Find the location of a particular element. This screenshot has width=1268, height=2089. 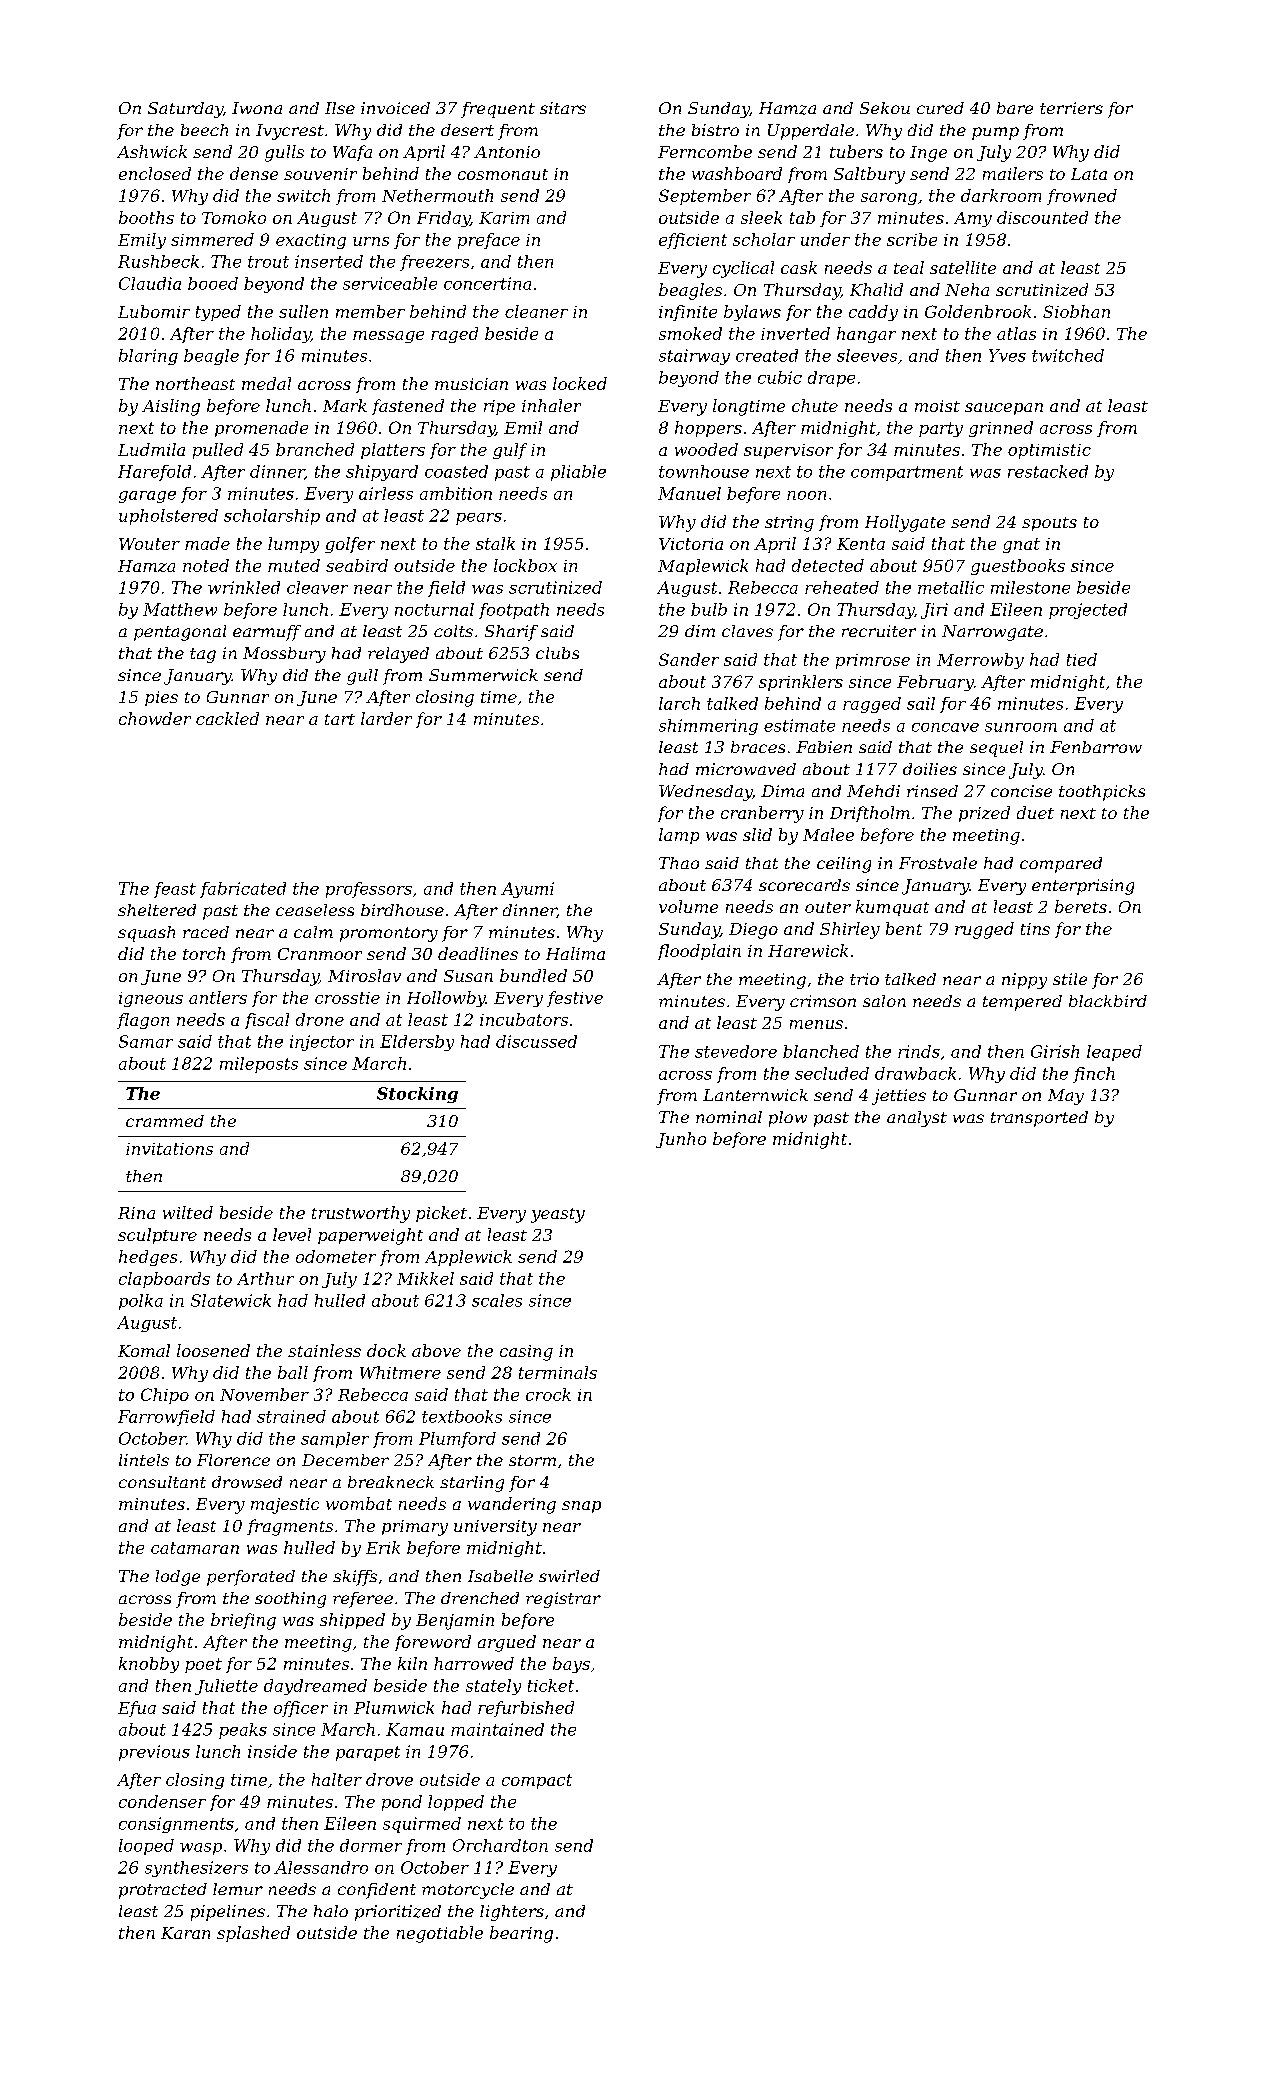

efficient is located at coordinates (693, 241).
